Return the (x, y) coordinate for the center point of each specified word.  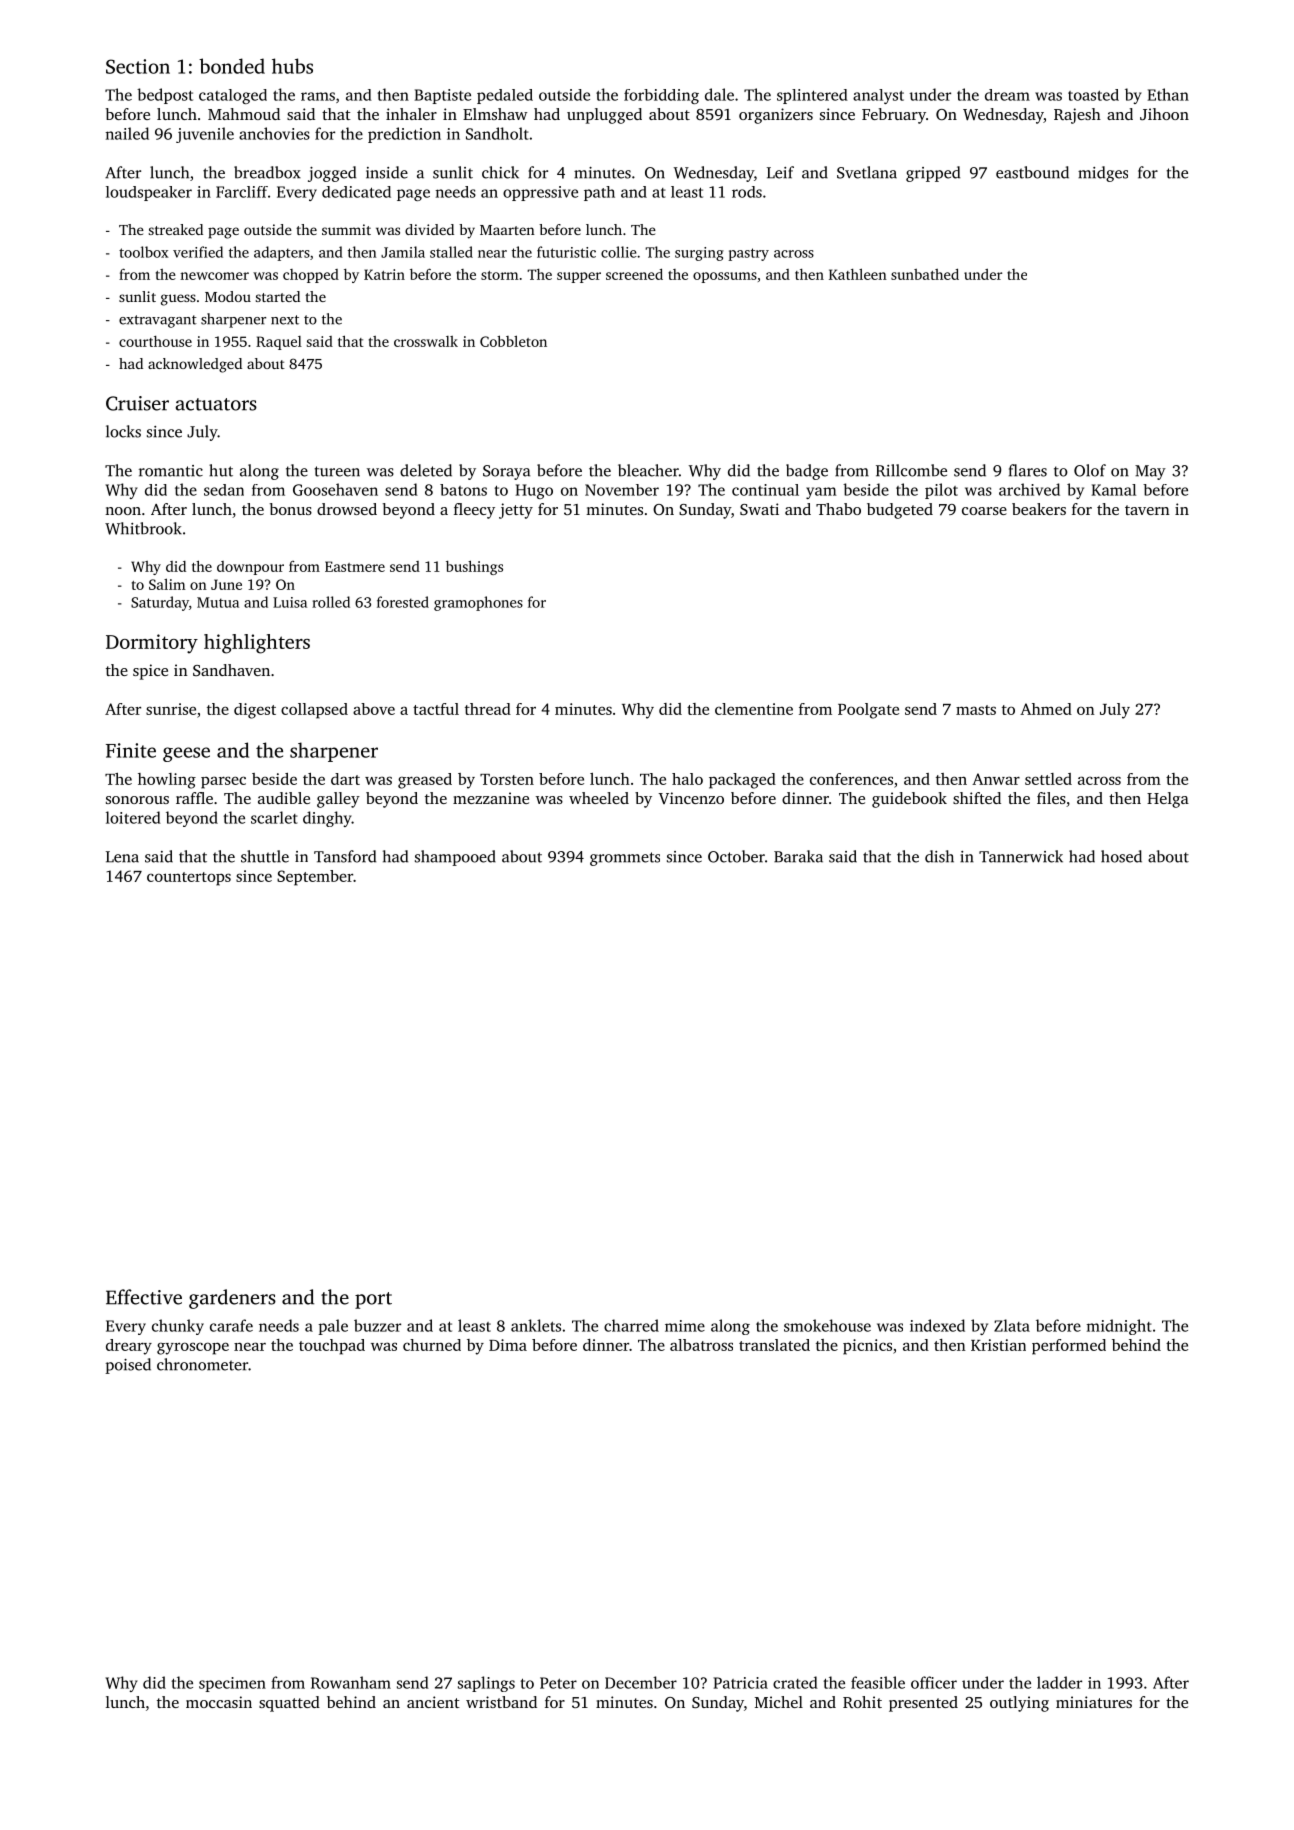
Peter (558, 1683)
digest (255, 711)
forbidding (661, 96)
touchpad (332, 1347)
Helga (1168, 800)
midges (1103, 174)
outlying (1019, 1704)
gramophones (478, 603)
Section (138, 66)
